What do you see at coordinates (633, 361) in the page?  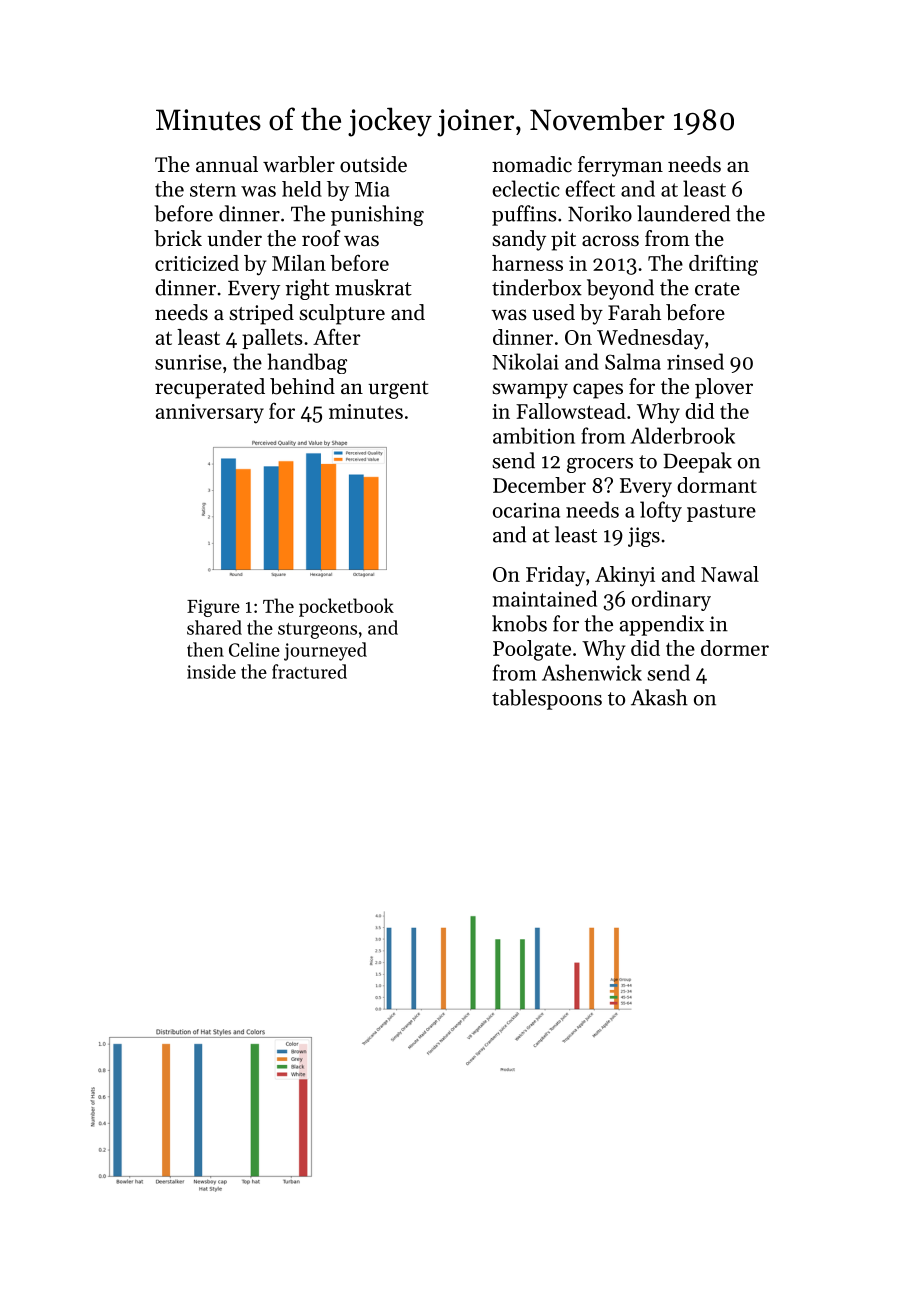 I see `Salma` at bounding box center [633, 361].
